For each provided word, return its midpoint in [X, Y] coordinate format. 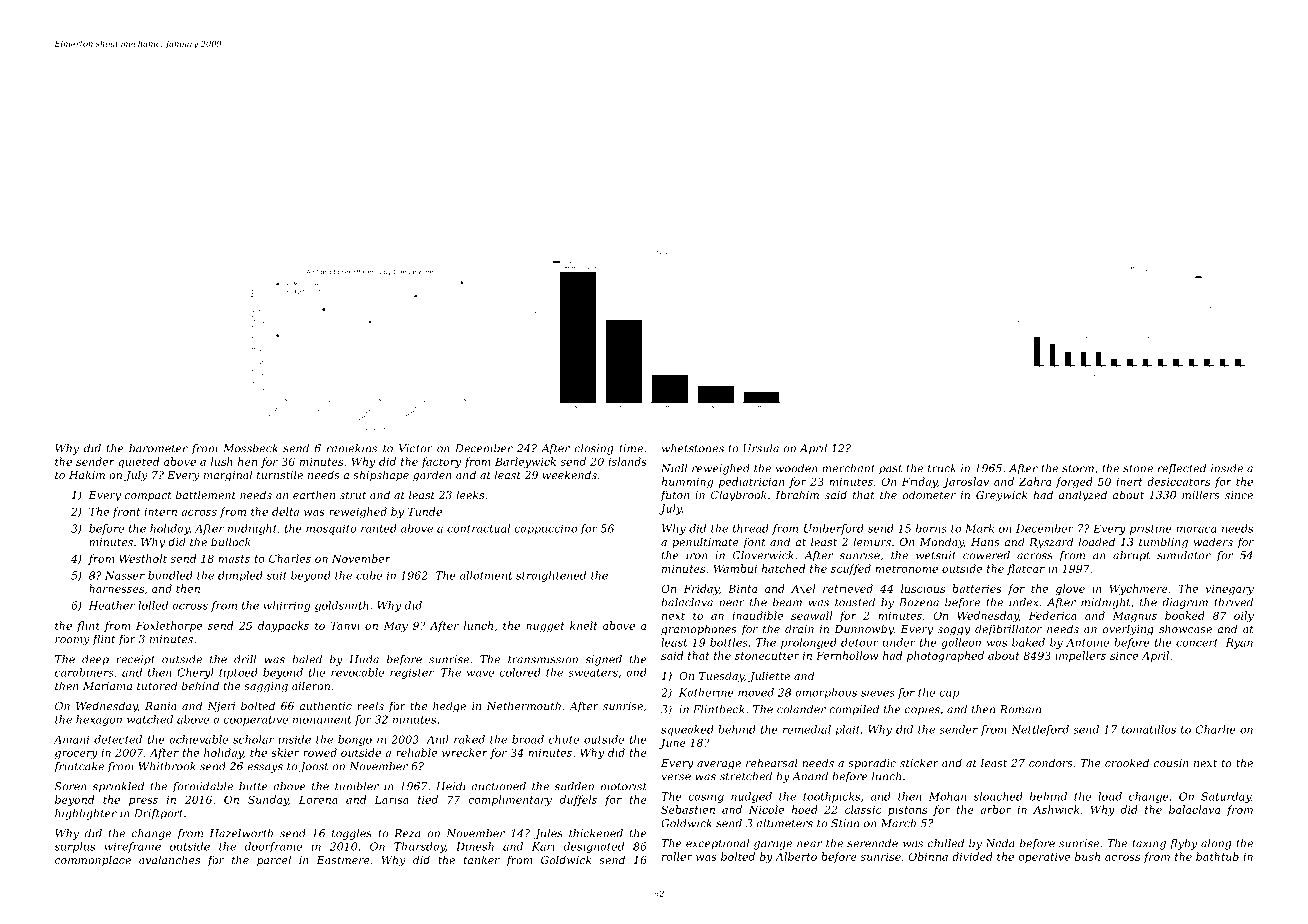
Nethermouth [524, 705]
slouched [998, 796]
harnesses [116, 588]
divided [972, 856]
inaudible [757, 615]
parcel [274, 861]
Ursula [761, 448]
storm [1078, 469]
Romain [1020, 709]
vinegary [1230, 590]
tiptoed [238, 673]
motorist [624, 786]
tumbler [357, 786]
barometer [158, 448]
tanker [482, 859]
